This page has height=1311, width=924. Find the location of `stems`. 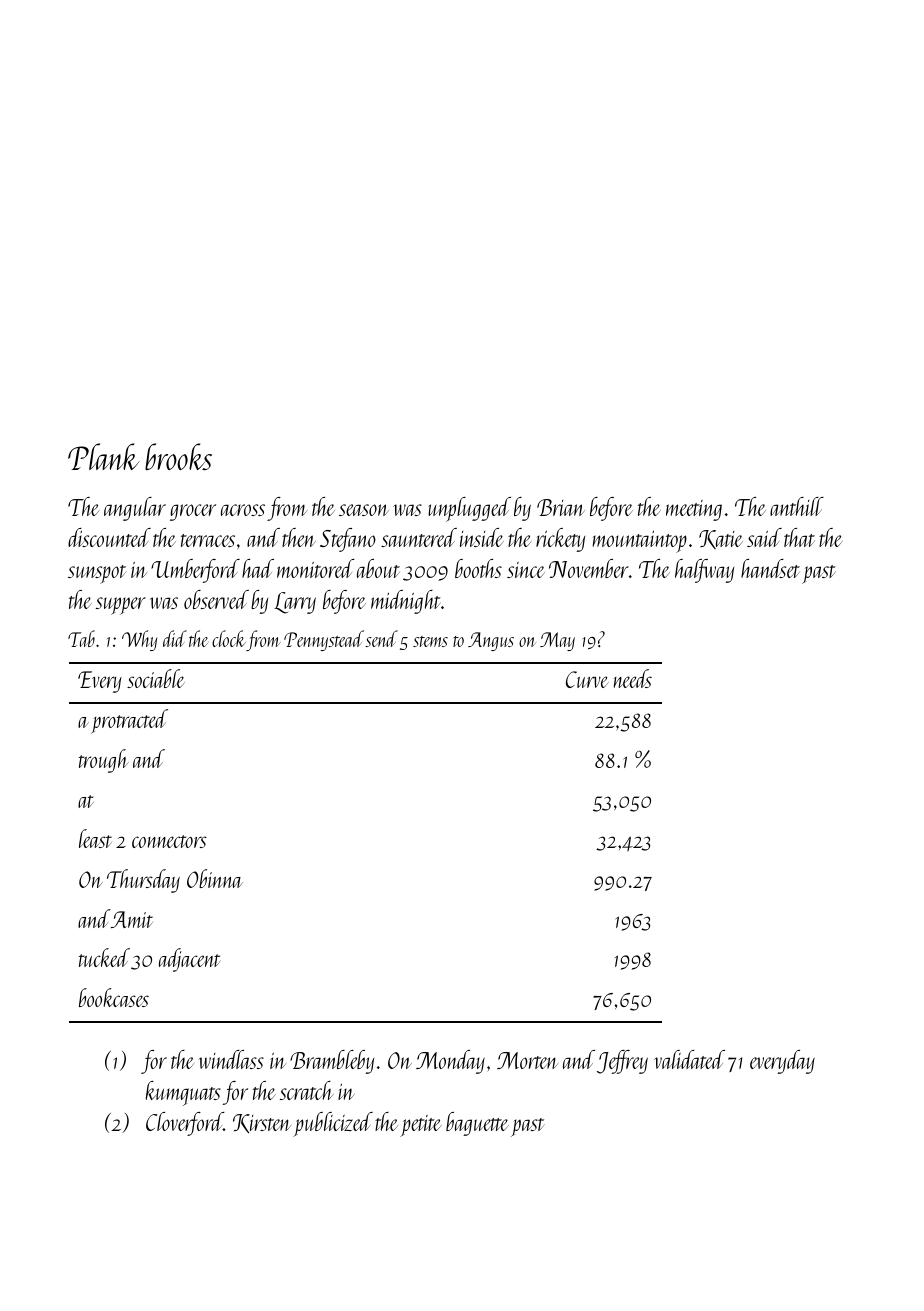

stems is located at coordinates (430, 641).
